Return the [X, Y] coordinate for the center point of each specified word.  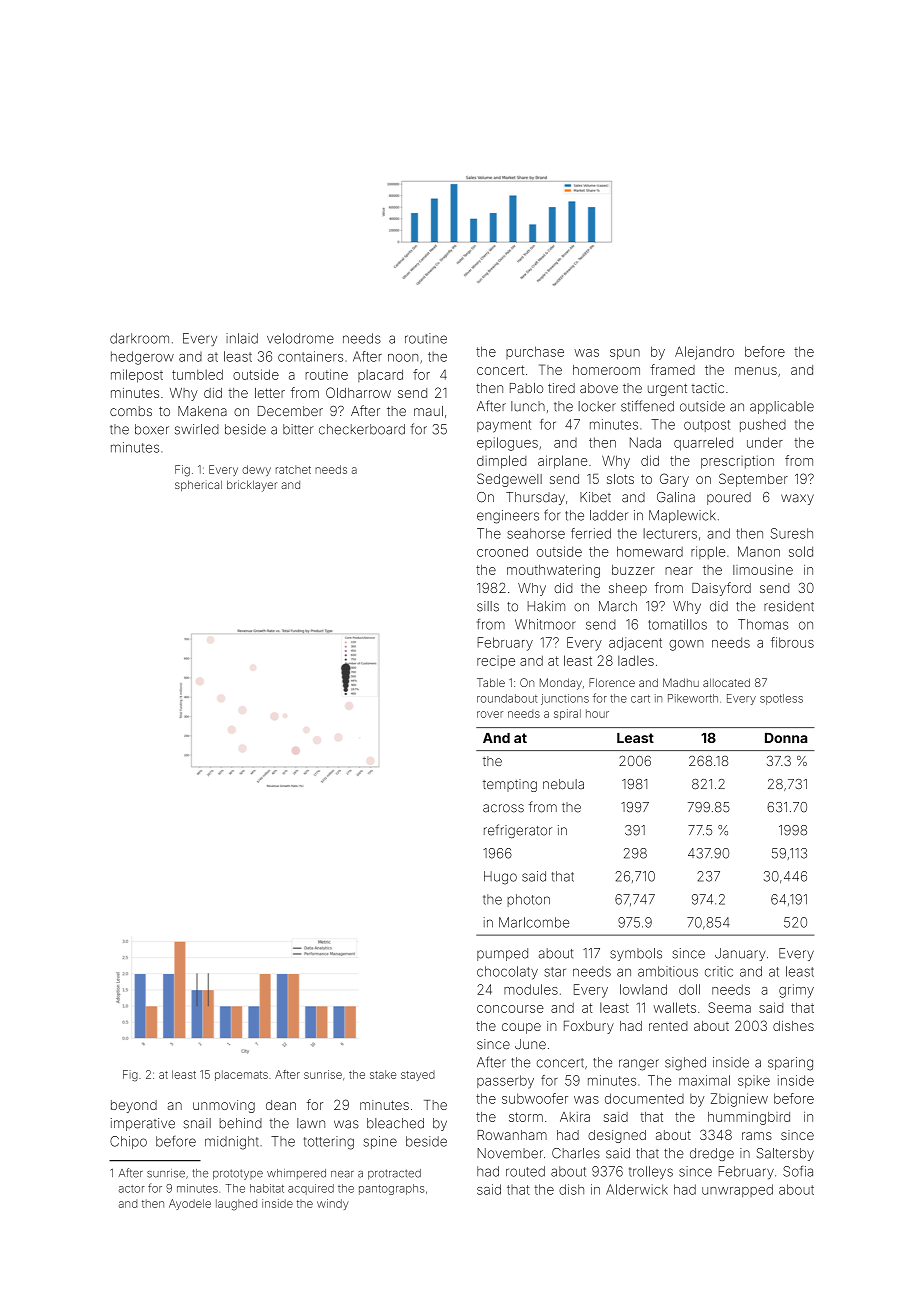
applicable [782, 407]
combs [131, 411]
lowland [643, 989]
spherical [198, 485]
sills [488, 606]
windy [333, 1204]
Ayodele [190, 1204]
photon [528, 900]
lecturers [670, 533]
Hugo [500, 878]
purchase [535, 352]
